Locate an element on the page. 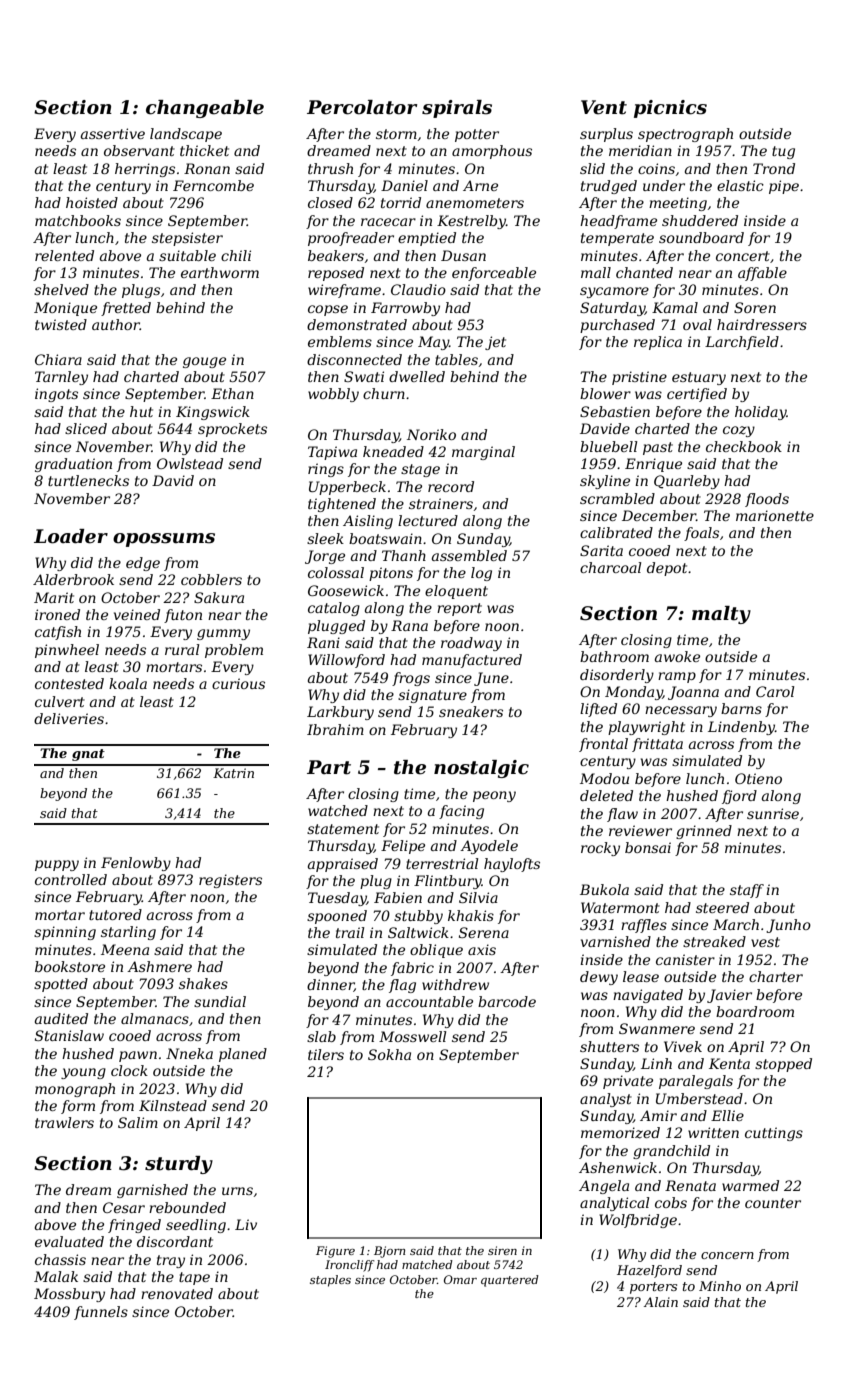 The height and width of the page is (1400, 849). Kingswick is located at coordinates (213, 413).
